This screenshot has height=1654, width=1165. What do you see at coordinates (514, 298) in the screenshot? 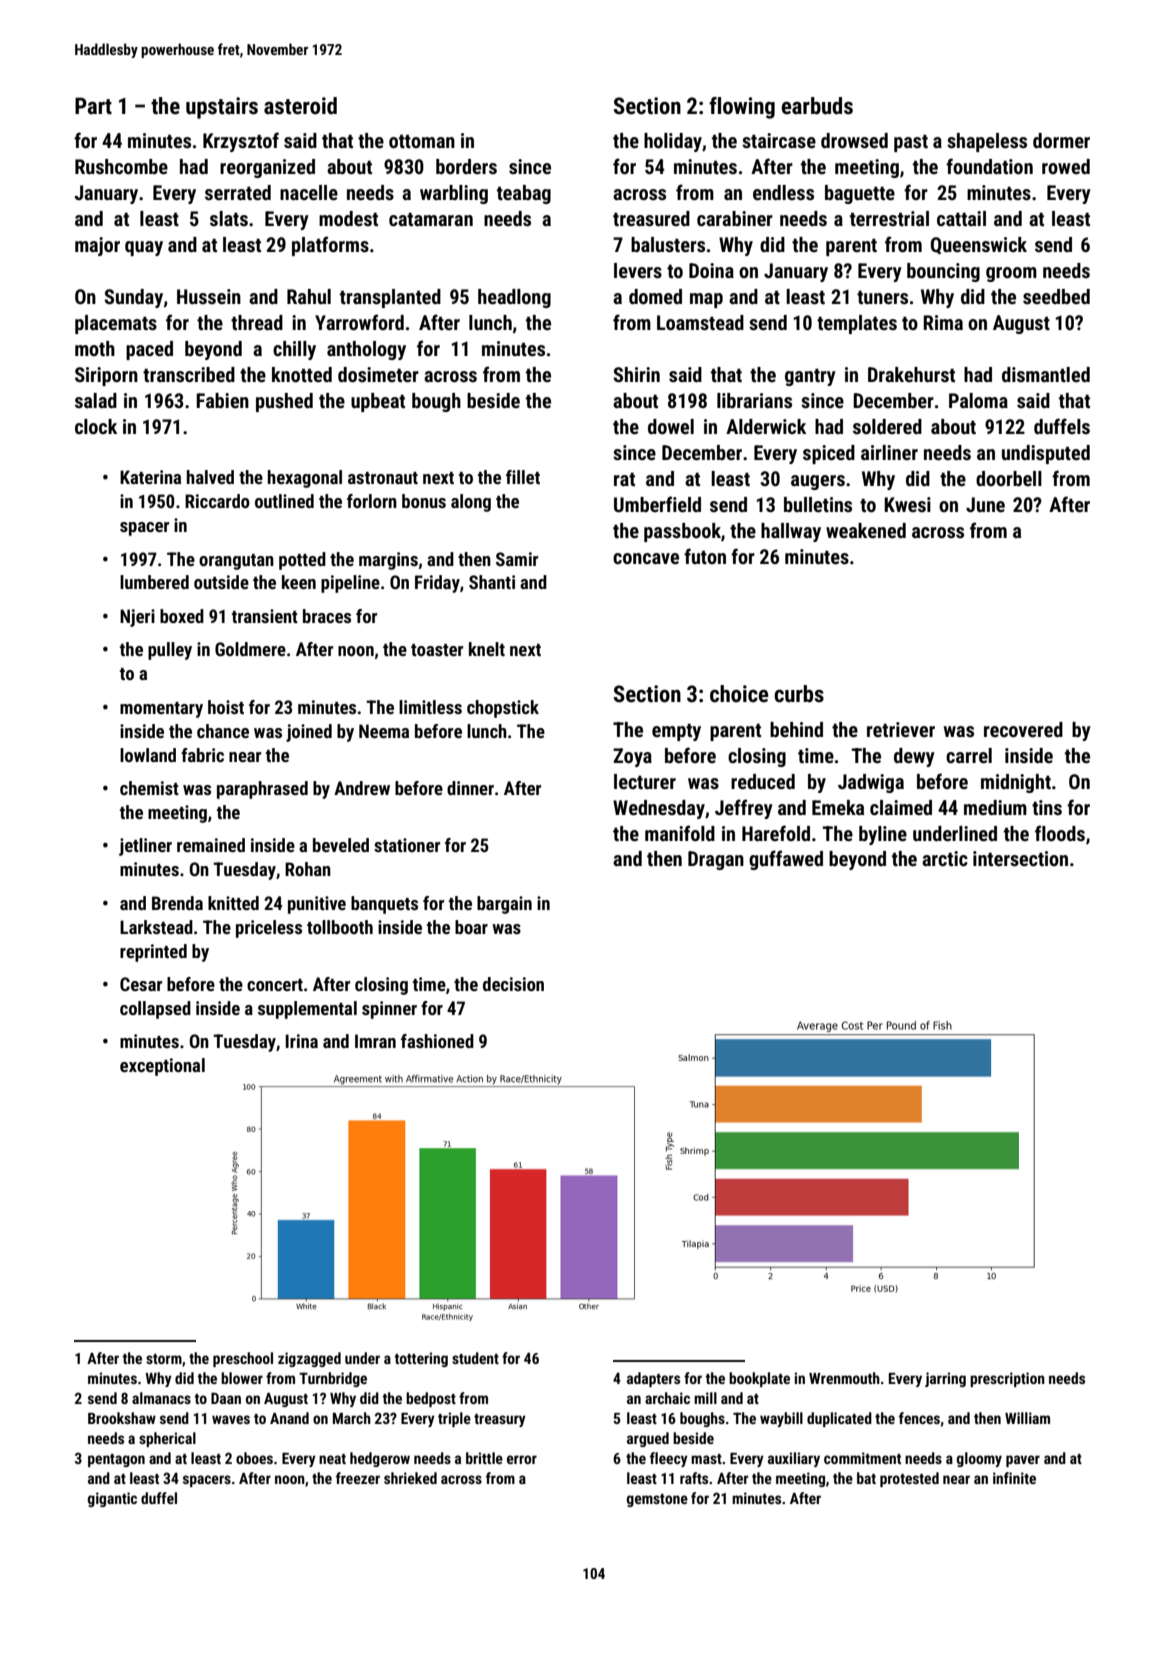
I see `headlong` at bounding box center [514, 298].
